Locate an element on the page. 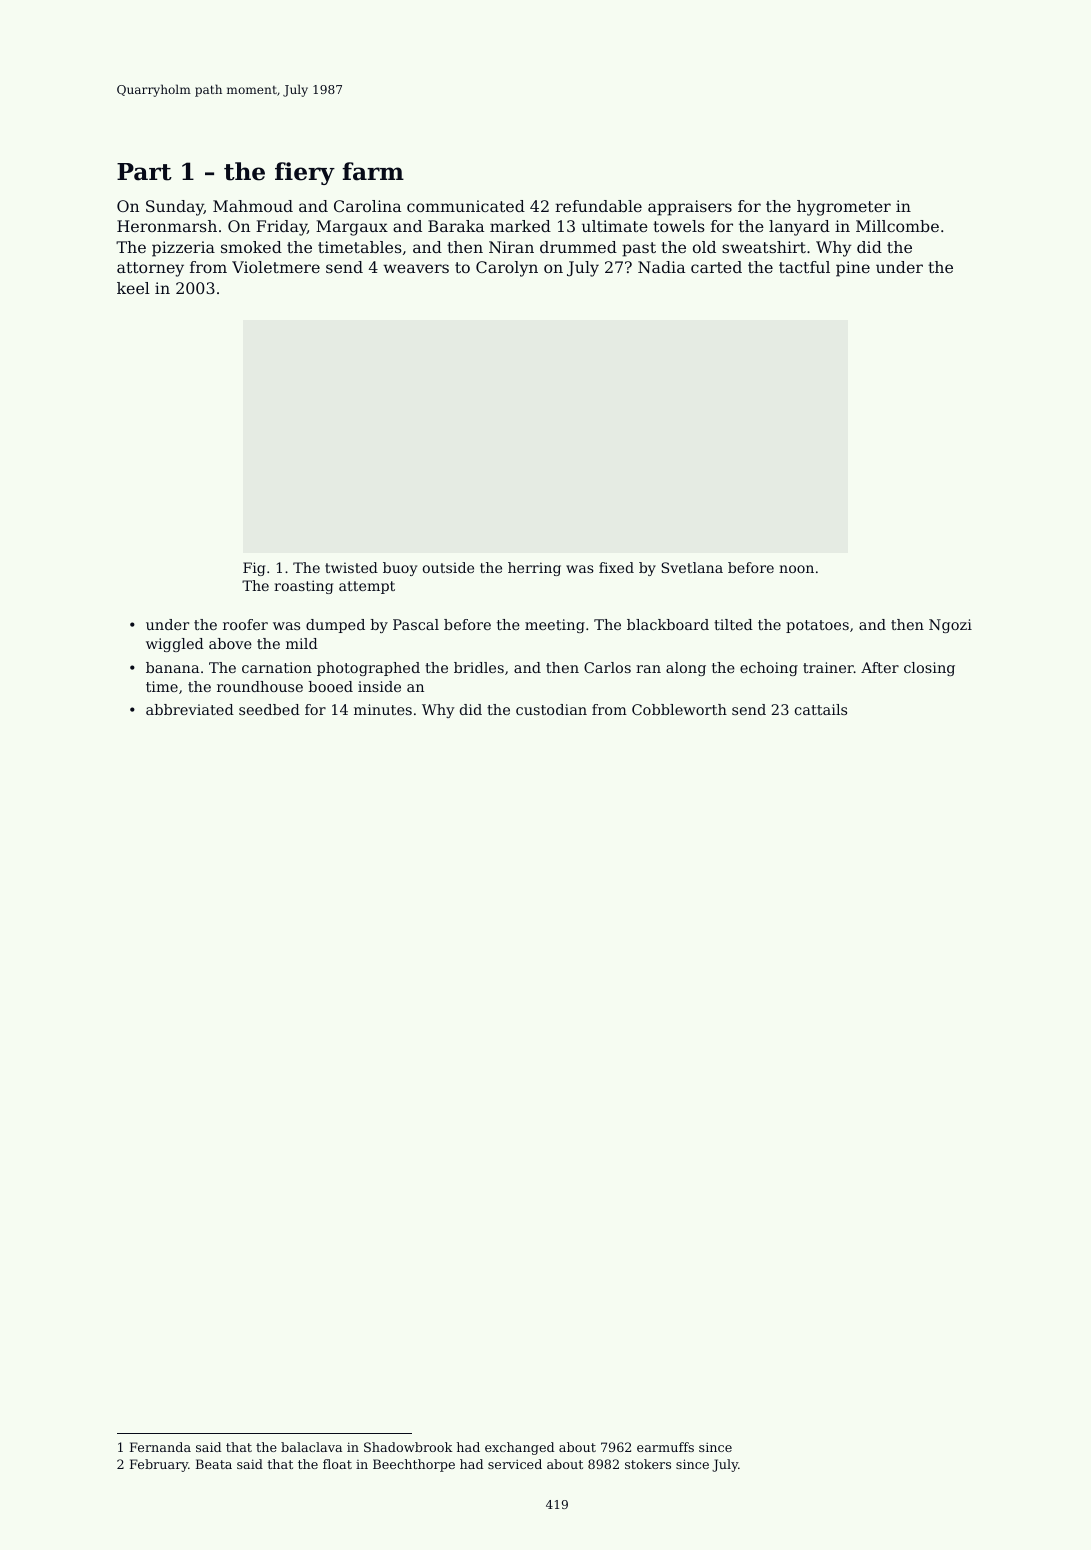 This page has width=1091, height=1550. marked is located at coordinates (520, 226).
